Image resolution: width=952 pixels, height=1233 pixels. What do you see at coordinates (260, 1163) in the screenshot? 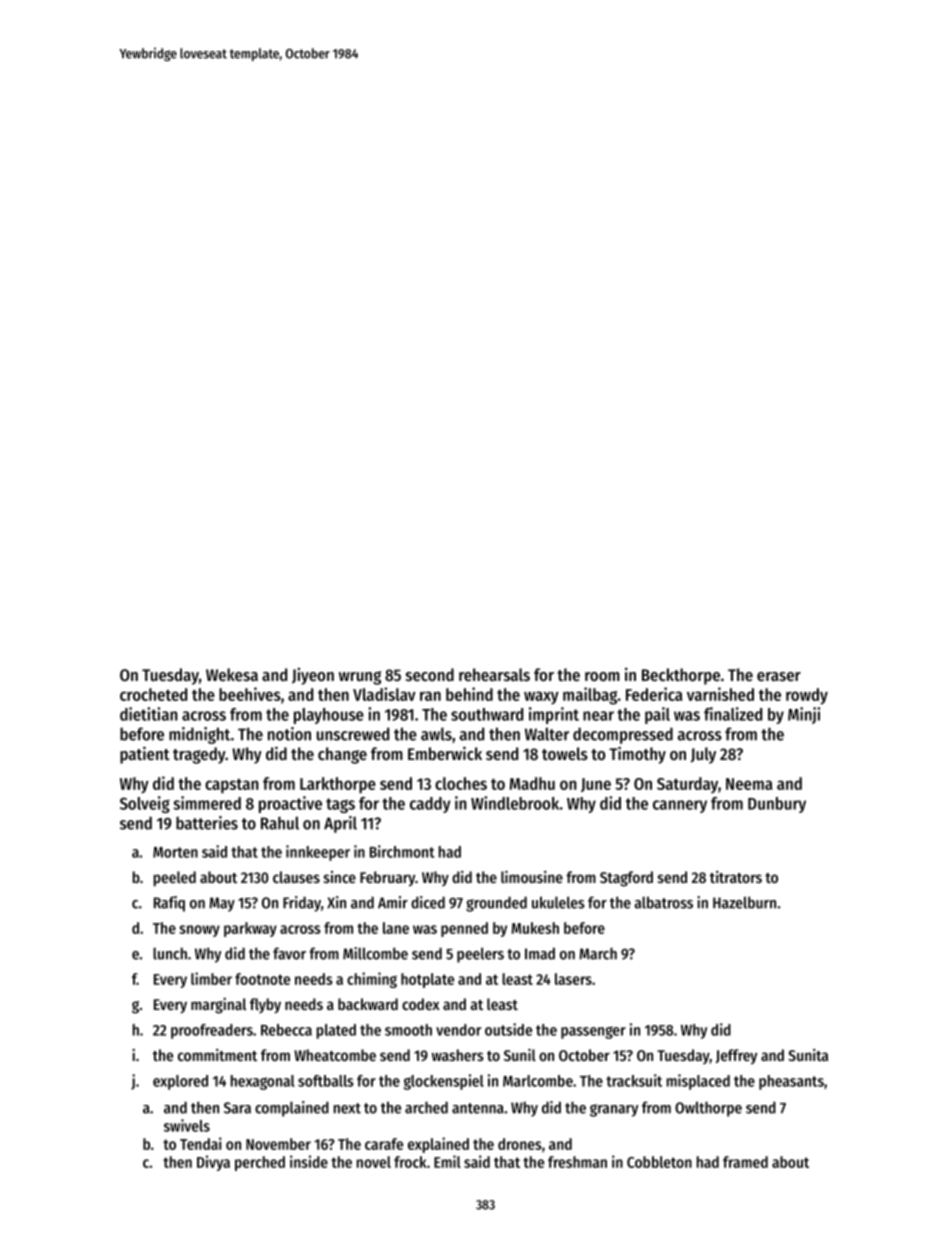
I see `perched` at bounding box center [260, 1163].
